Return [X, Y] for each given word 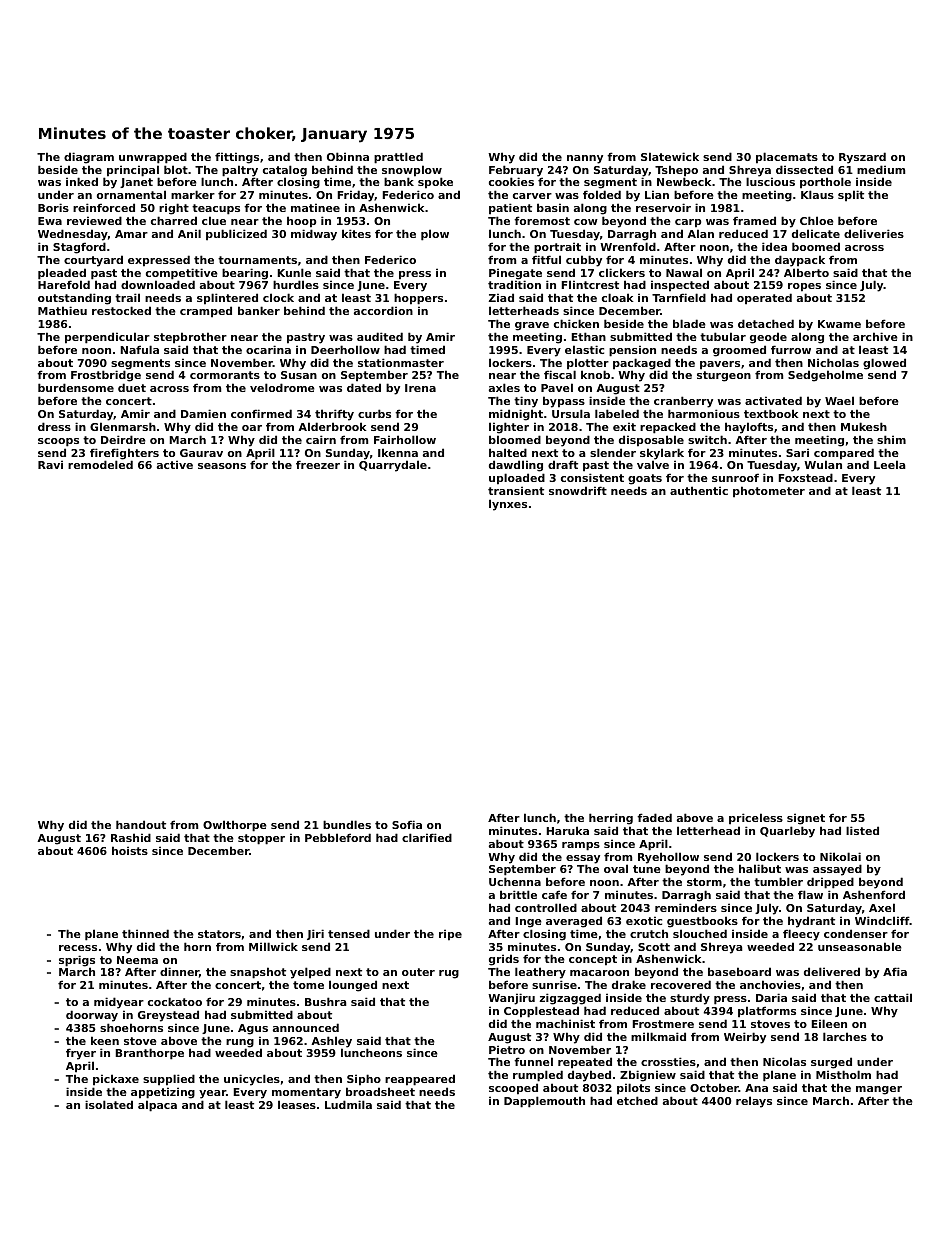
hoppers [418, 299]
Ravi [50, 464]
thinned [145, 933]
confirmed [261, 413]
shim [891, 439]
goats [645, 479]
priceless [756, 819]
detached [766, 323]
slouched [700, 933]
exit [624, 426]
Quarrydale [393, 466]
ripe [450, 935]
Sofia [407, 824]
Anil [189, 233]
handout [141, 824]
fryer [81, 1054]
